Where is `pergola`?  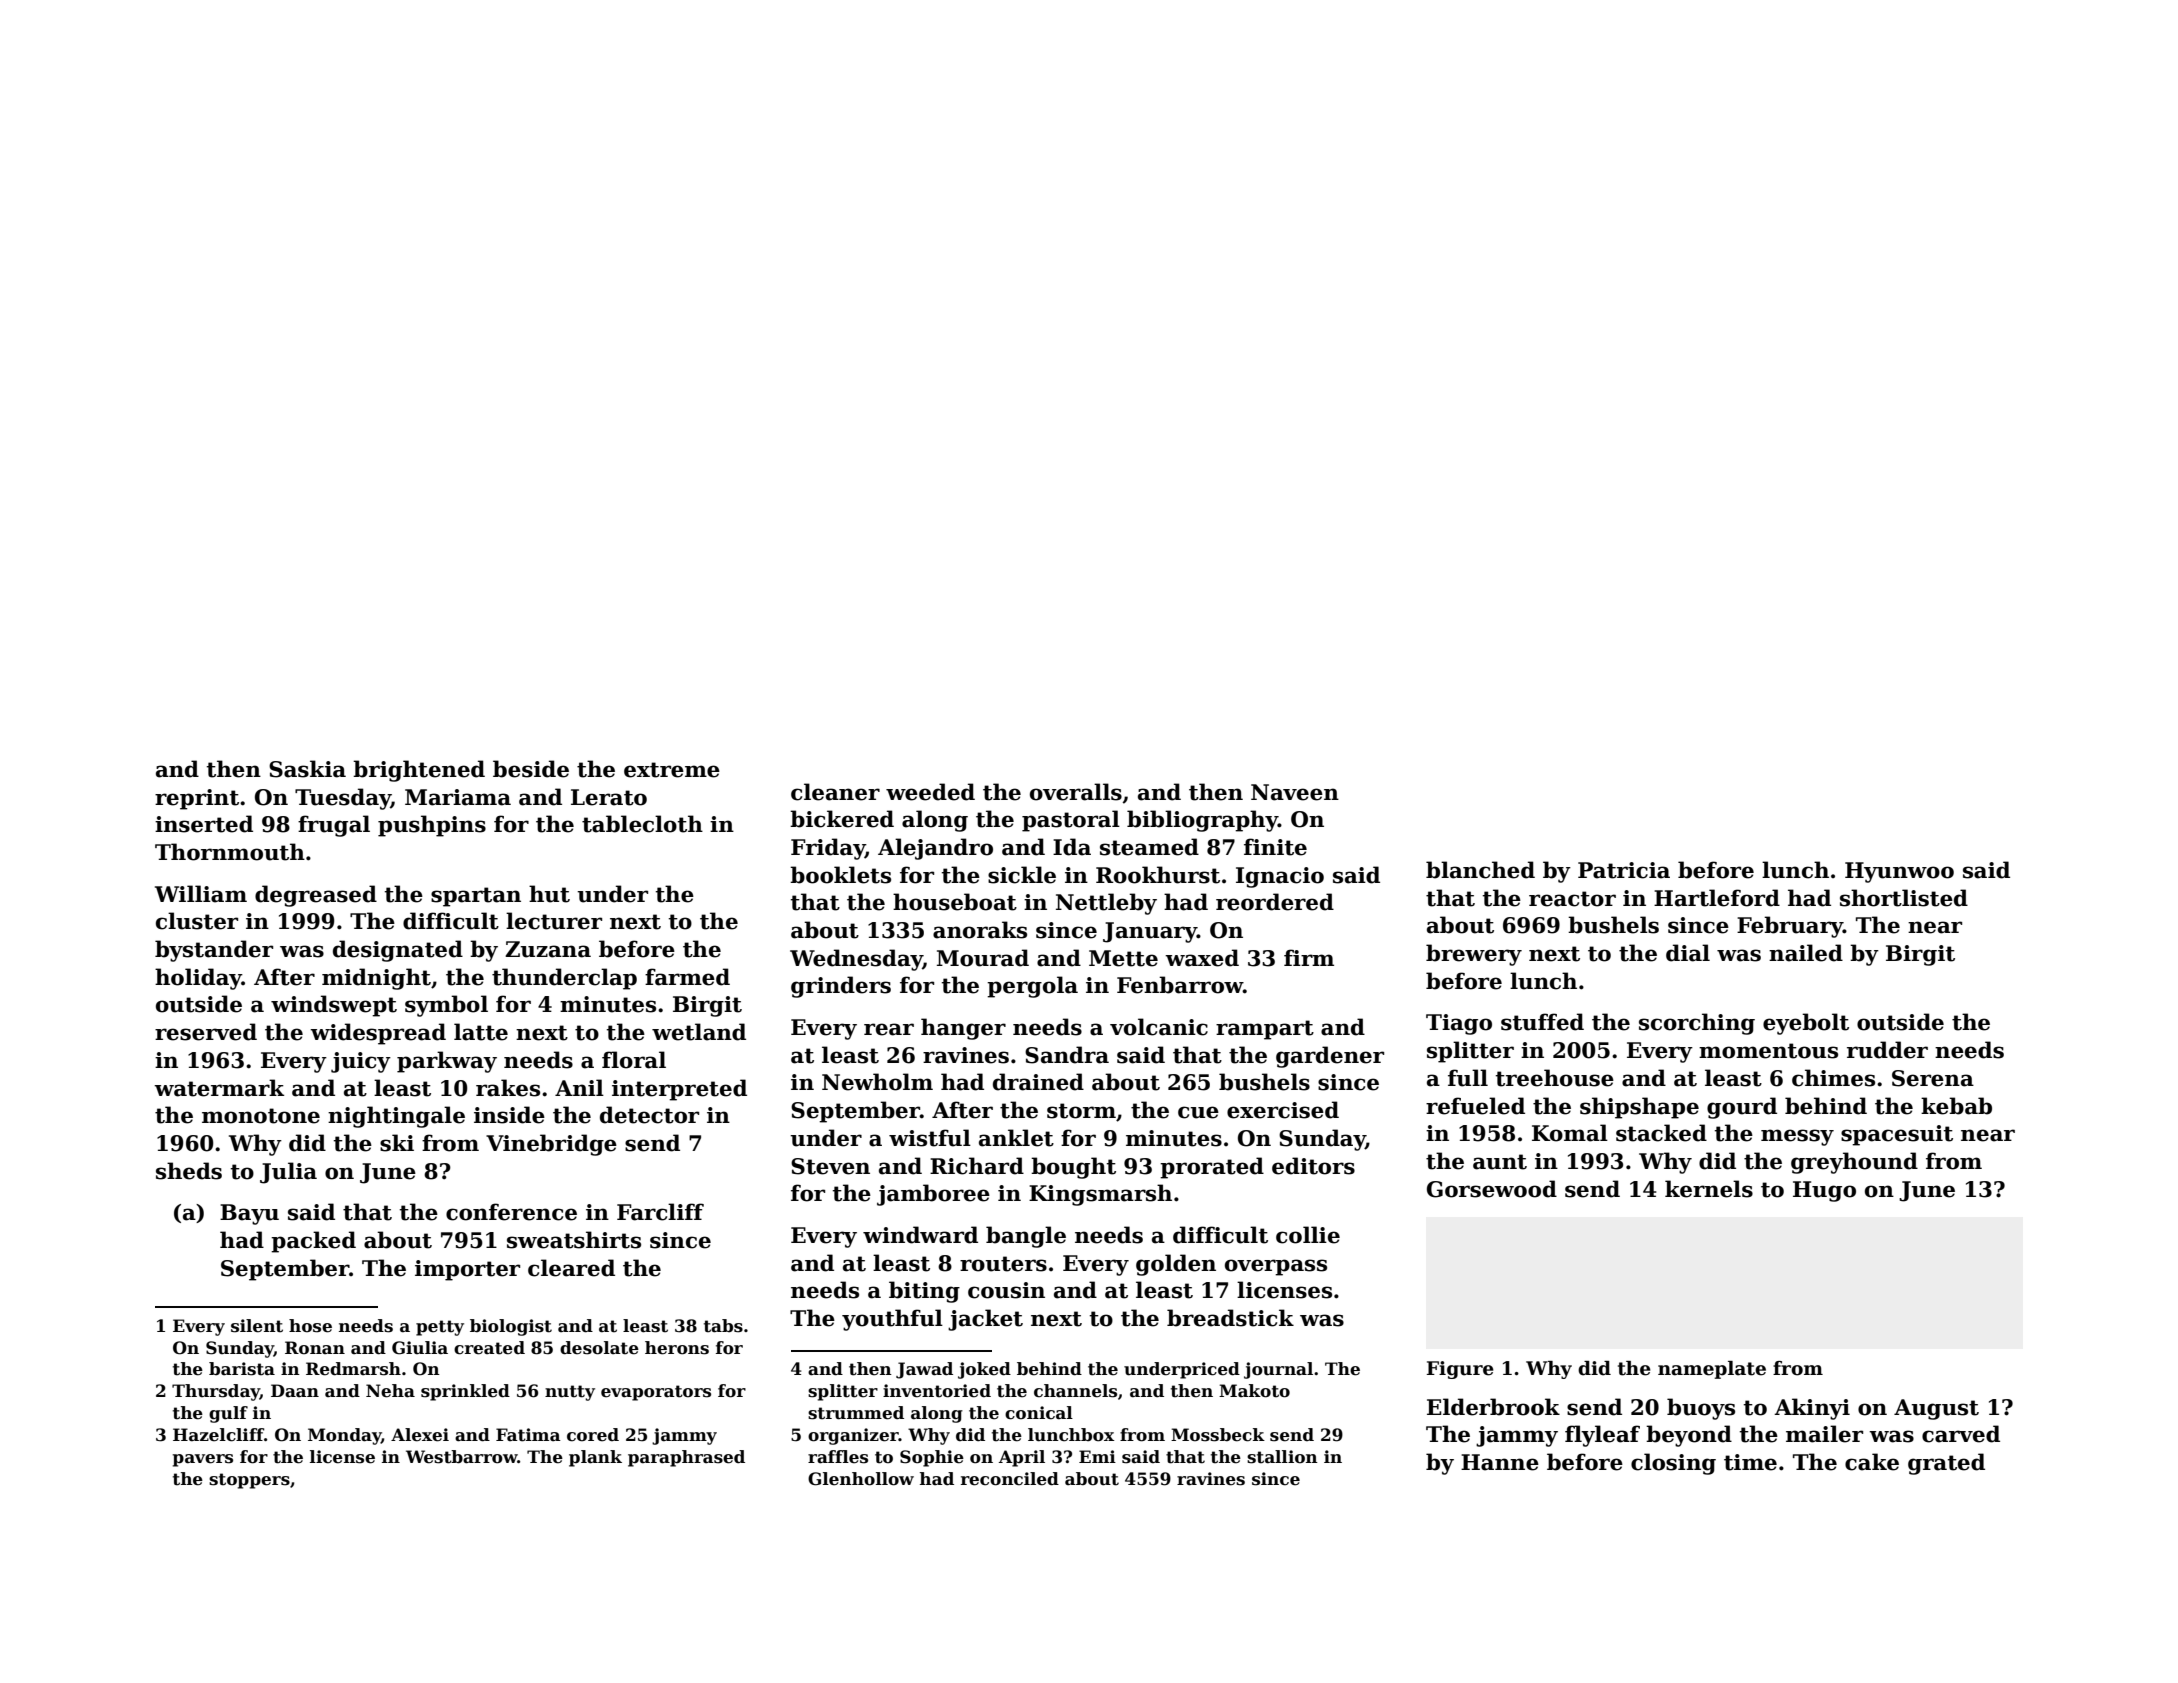
pergola is located at coordinates (1032, 987).
